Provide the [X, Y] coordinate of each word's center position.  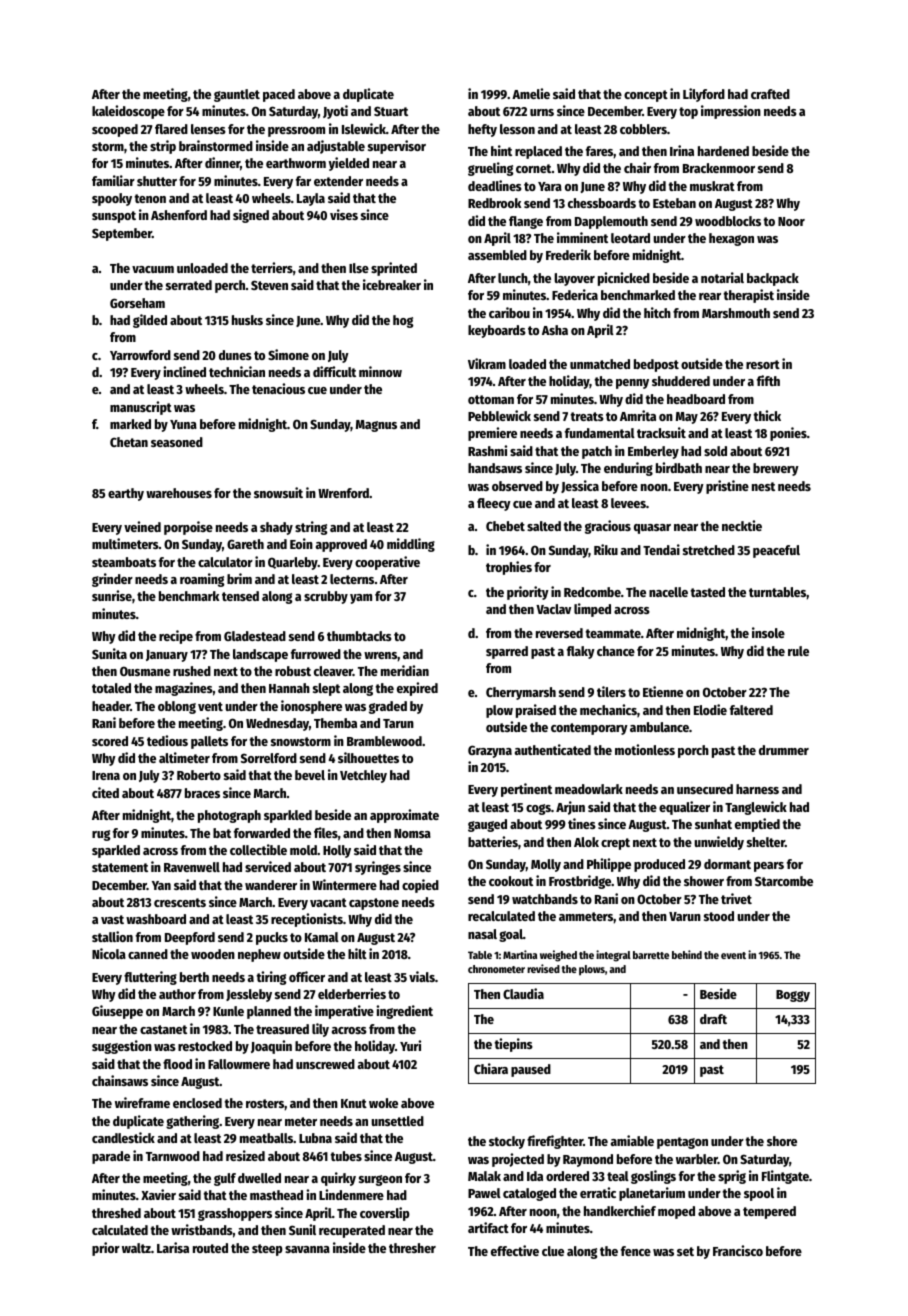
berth [194, 977]
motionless [645, 749]
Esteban [674, 203]
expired [417, 689]
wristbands [202, 1229]
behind [687, 954]
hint [501, 150]
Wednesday [277, 724]
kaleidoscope [128, 112]
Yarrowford [140, 355]
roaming [202, 580]
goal [511, 935]
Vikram [487, 363]
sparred [507, 652]
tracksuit [661, 432]
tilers [611, 691]
